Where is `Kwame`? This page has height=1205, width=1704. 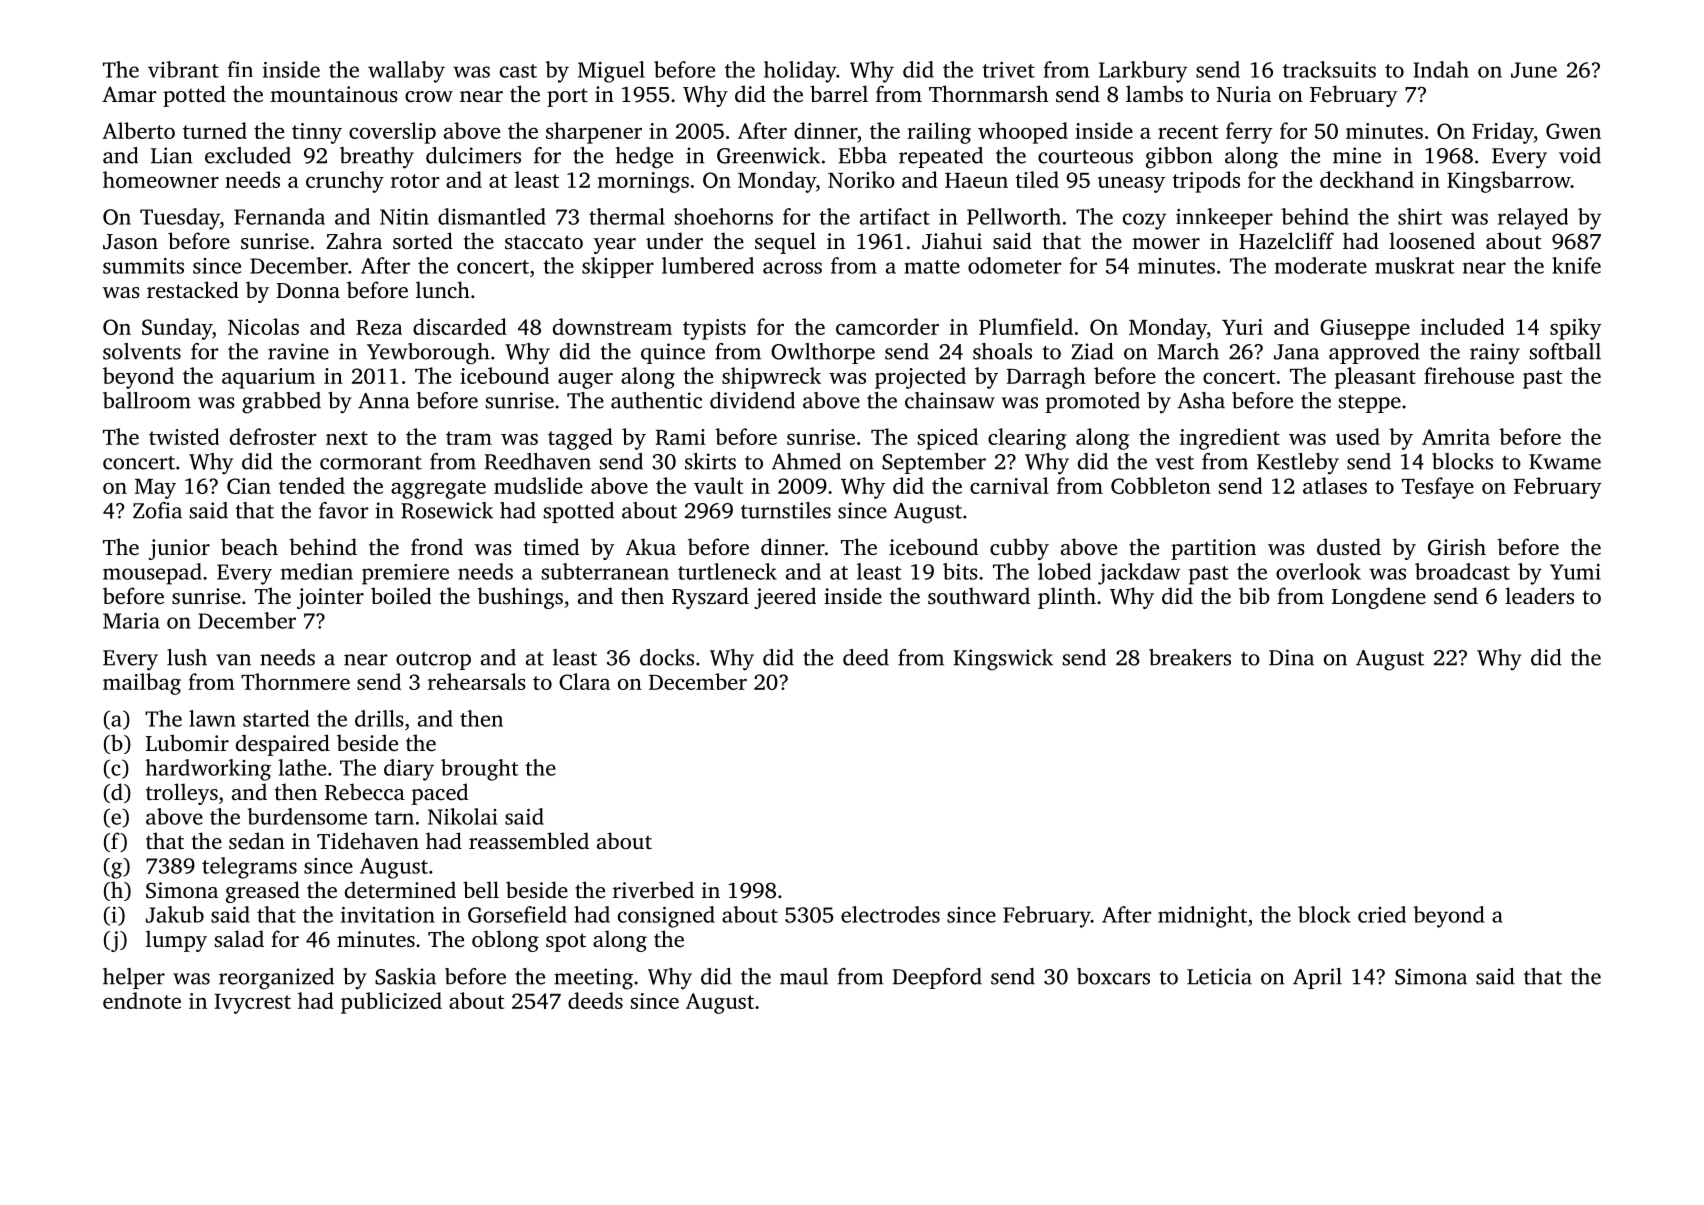 Kwame is located at coordinates (1565, 462).
